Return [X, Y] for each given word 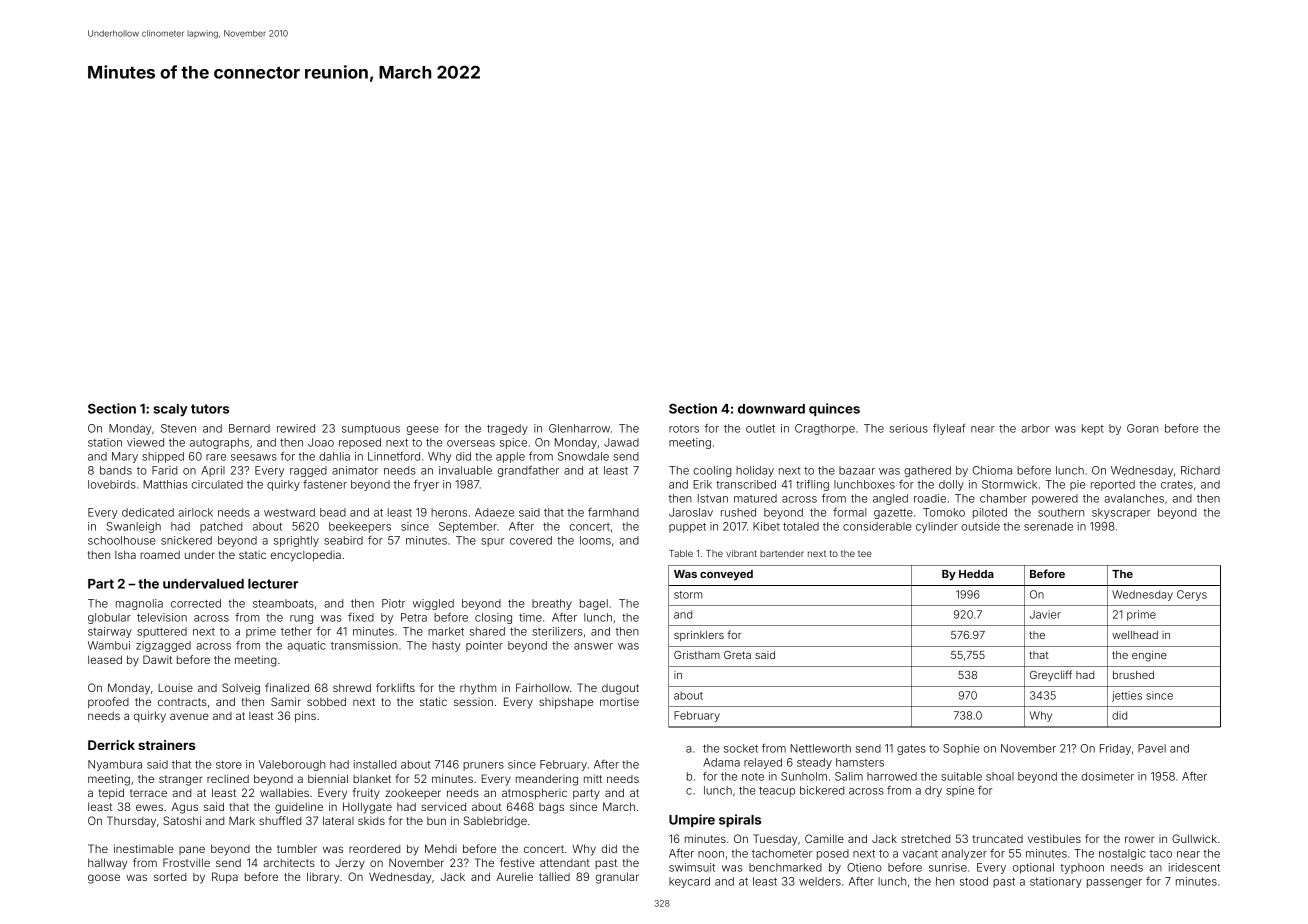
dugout [620, 689]
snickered [186, 540]
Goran [1142, 428]
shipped [163, 457]
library [323, 878]
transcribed [746, 484]
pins [305, 717]
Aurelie [515, 876]
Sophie [961, 749]
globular [109, 618]
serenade [1048, 526]
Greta [737, 655]
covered [531, 540]
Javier [1045, 614]
